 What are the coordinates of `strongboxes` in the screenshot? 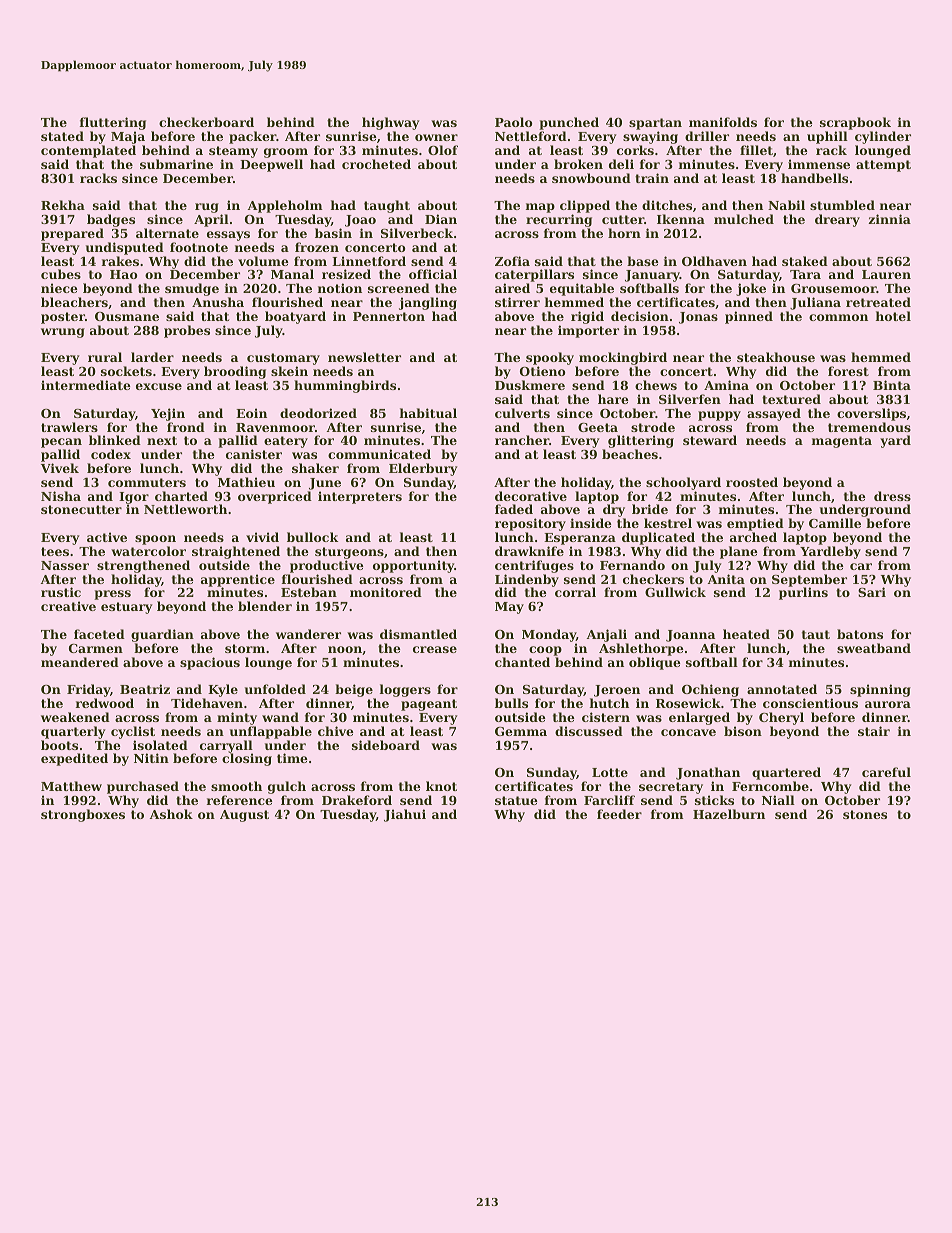 It's located at (83, 815).
